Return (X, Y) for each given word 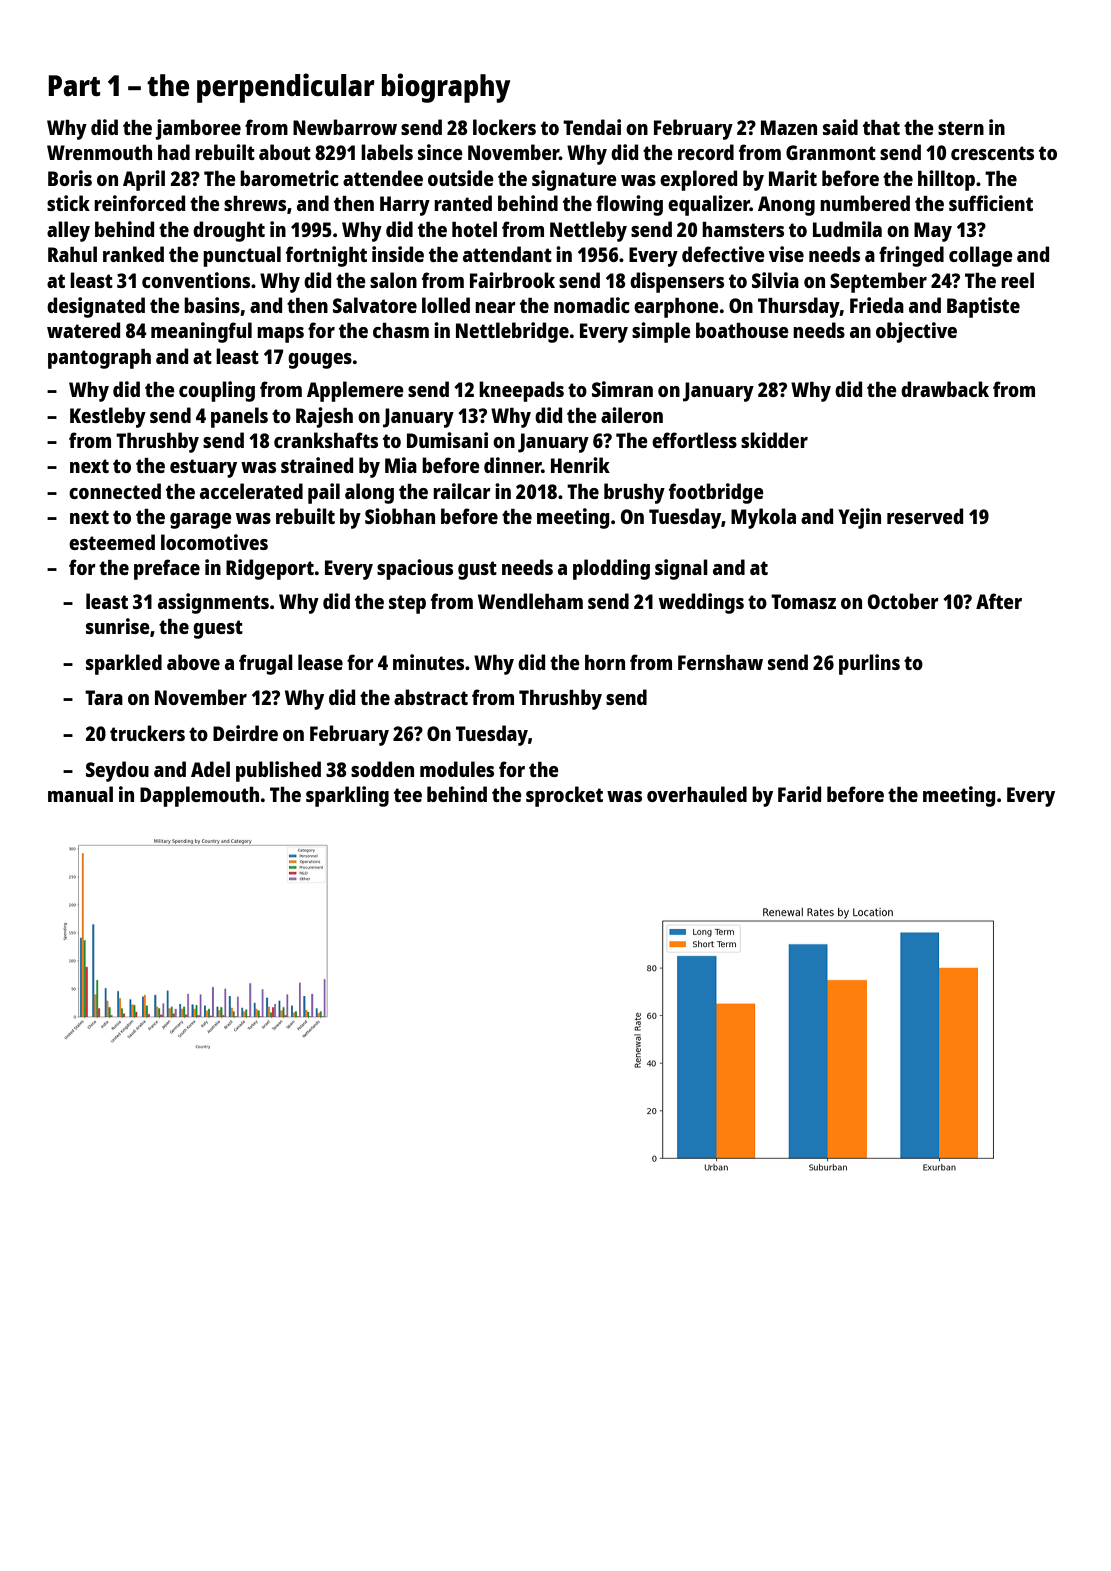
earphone (676, 308)
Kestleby (108, 417)
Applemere (355, 391)
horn (605, 662)
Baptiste (983, 307)
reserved (925, 516)
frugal (266, 664)
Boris (70, 178)
